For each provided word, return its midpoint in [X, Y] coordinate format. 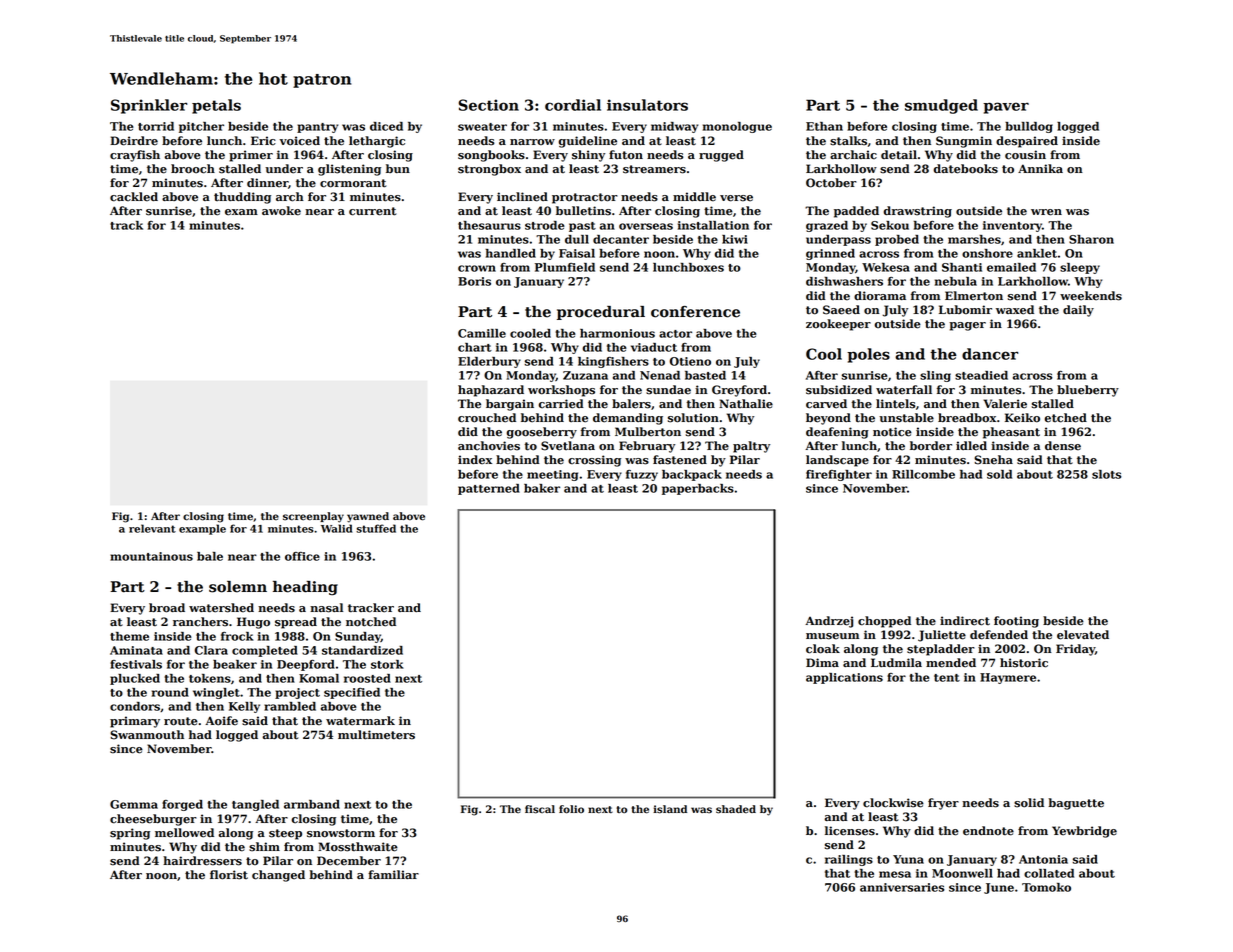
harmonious [617, 333]
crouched [487, 418]
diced [386, 126]
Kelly [244, 707]
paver [1006, 108]
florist [229, 875]
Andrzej [829, 622]
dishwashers [844, 281]
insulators [647, 105]
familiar [393, 874]
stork [387, 664]
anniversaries [902, 887]
